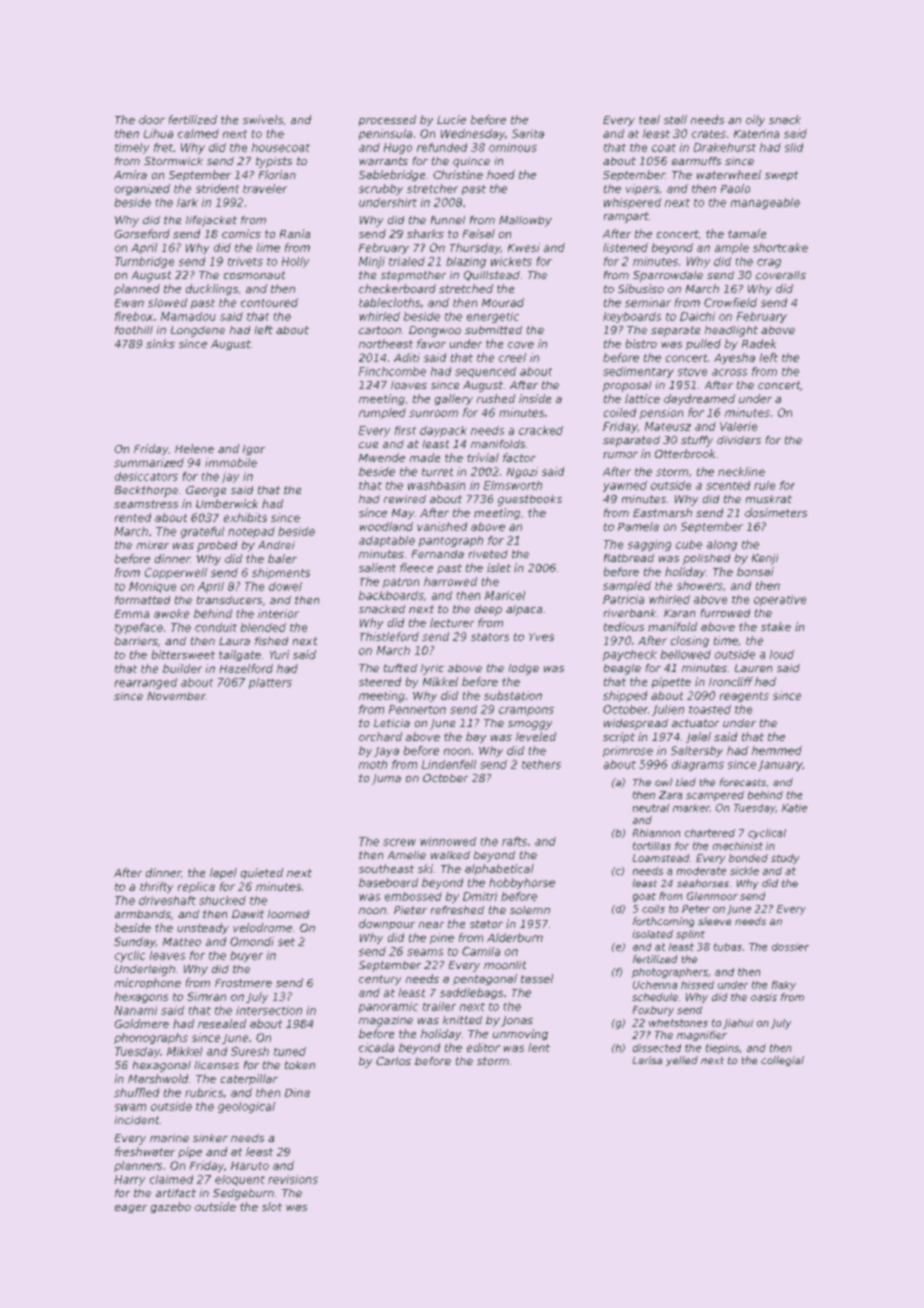 This screenshot has width=924, height=1308. Describe the element at coordinates (245, 261) in the screenshot. I see `trivets` at that location.
